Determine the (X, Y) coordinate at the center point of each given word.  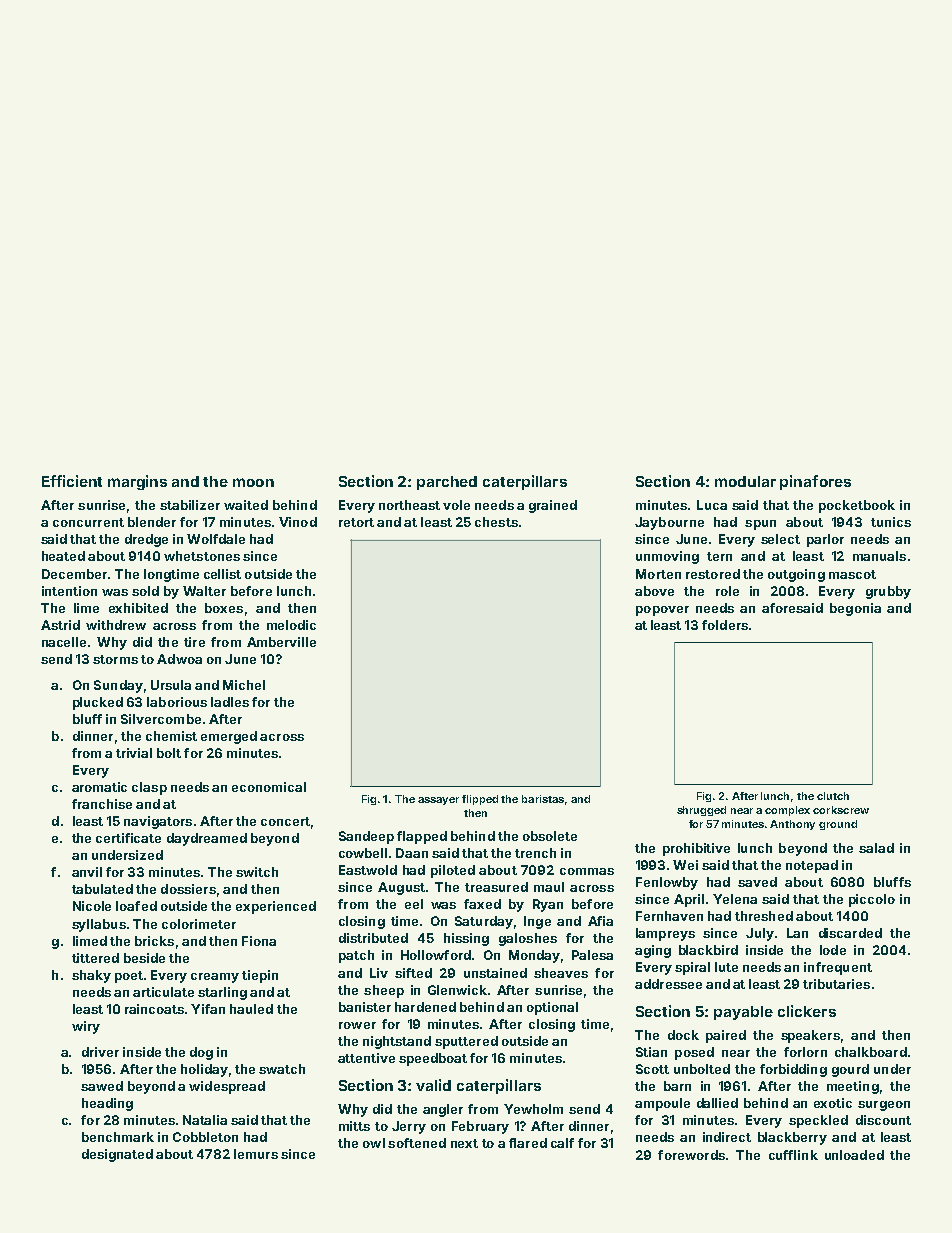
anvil (87, 872)
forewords (691, 1155)
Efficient (72, 481)
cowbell (363, 853)
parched (447, 483)
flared (528, 1143)
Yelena (735, 899)
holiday (204, 1070)
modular (745, 481)
